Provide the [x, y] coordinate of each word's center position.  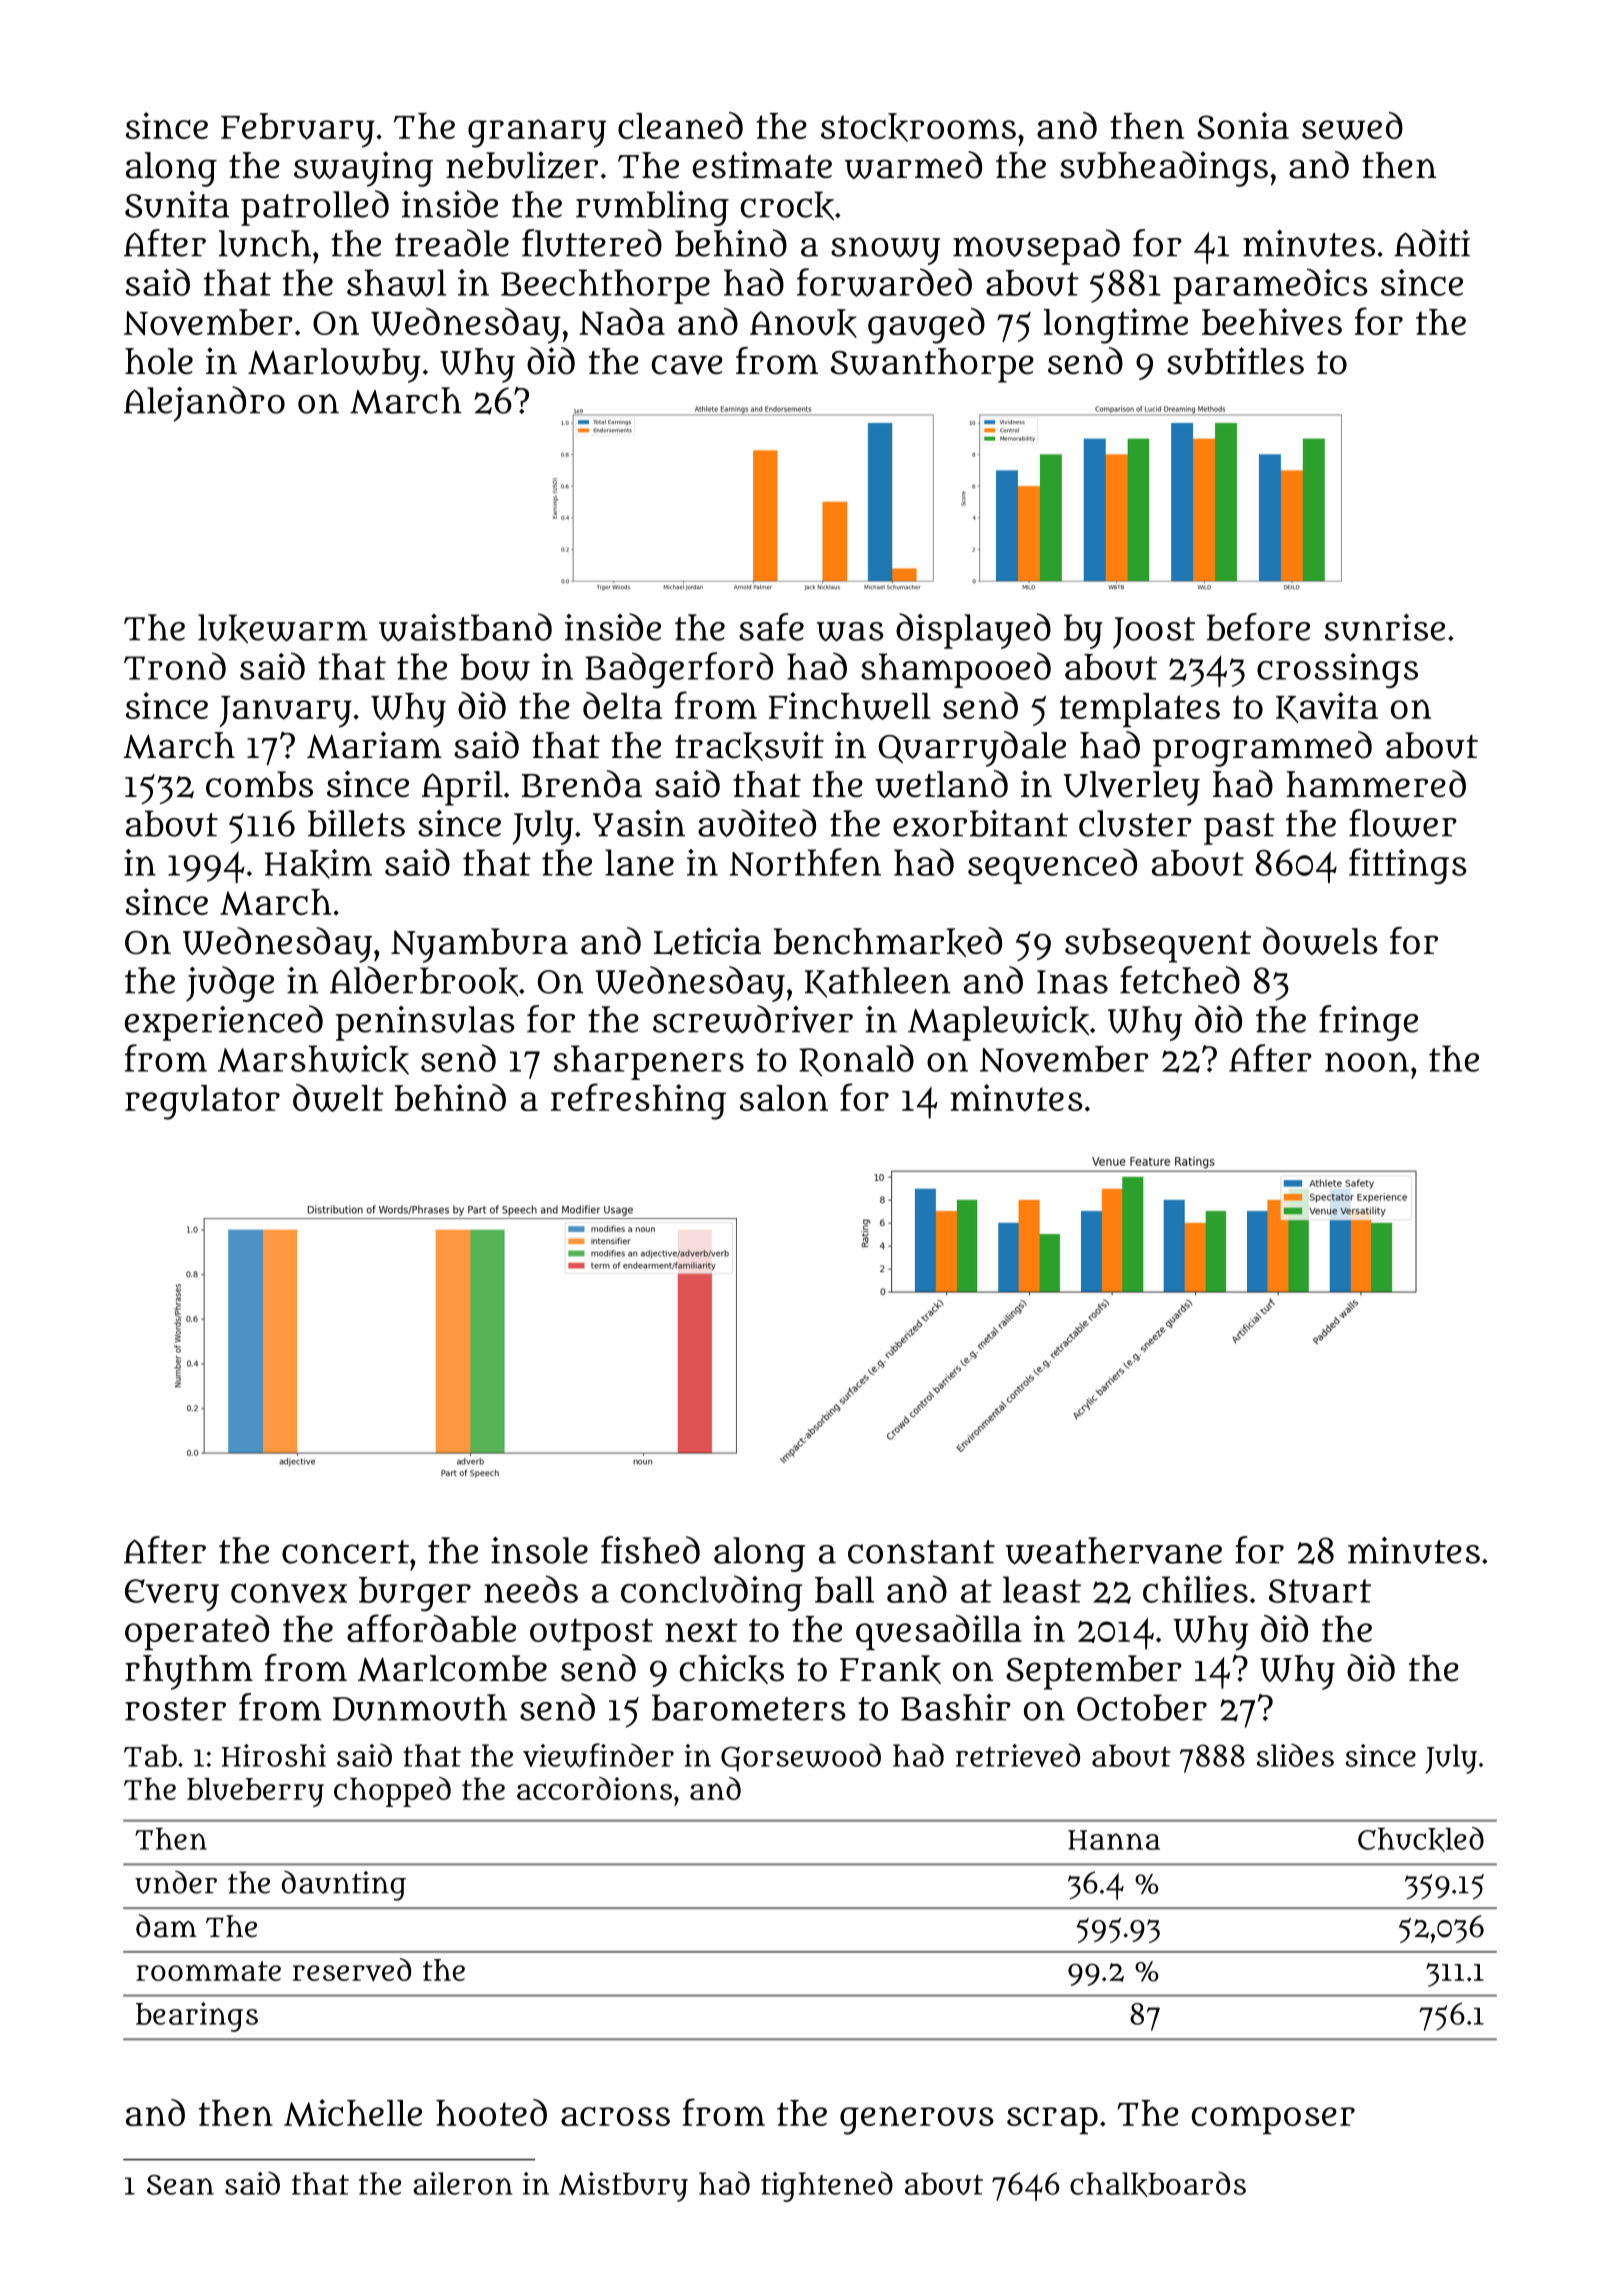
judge [230, 984]
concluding [711, 1593]
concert [345, 1552]
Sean [180, 2185]
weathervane [1114, 1551]
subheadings [1164, 169]
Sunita [177, 204]
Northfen [805, 862]
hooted [491, 2112]
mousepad [1036, 247]
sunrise [1385, 627]
